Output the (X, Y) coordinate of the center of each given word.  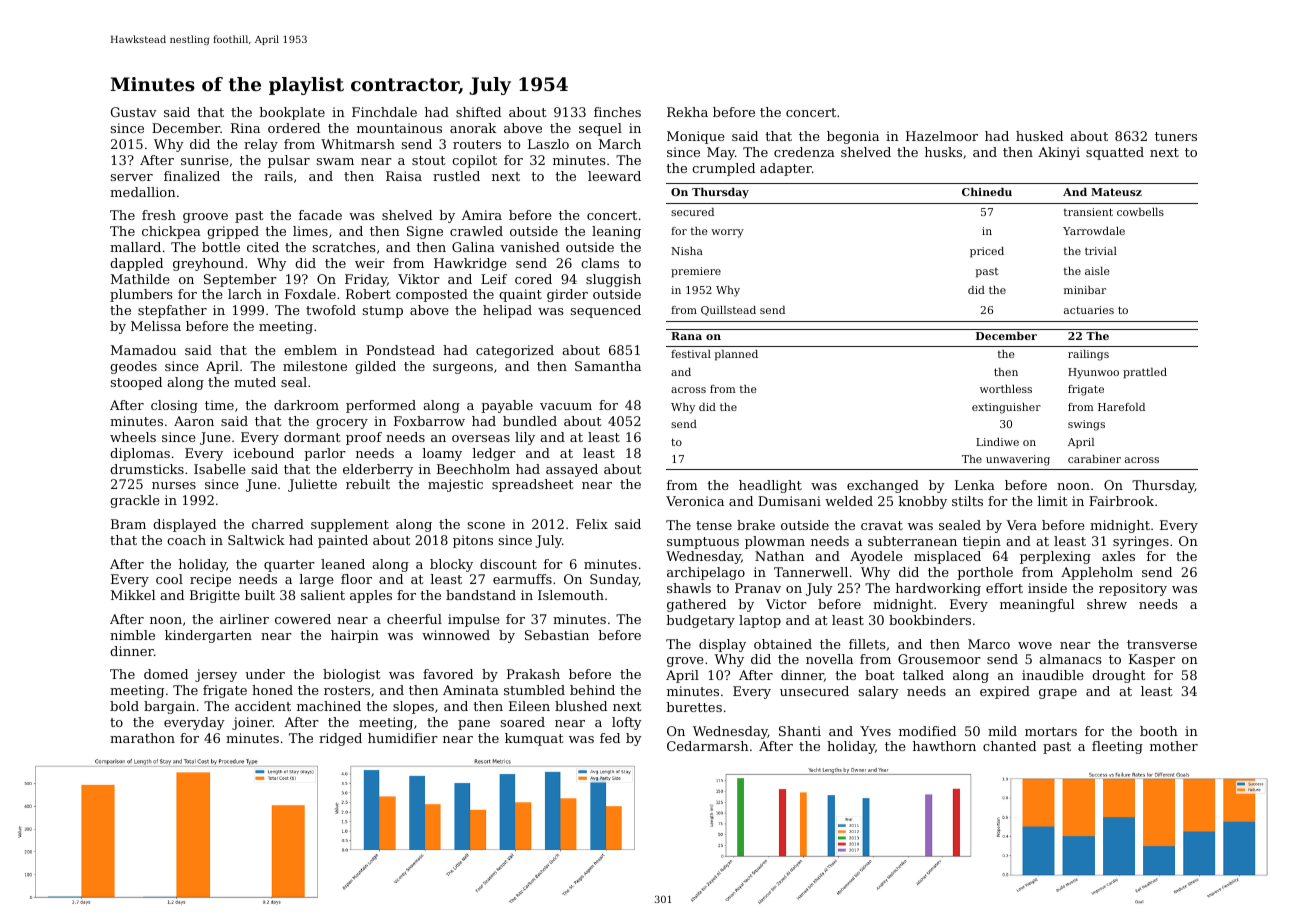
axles (1118, 556)
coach (186, 540)
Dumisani (789, 501)
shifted (478, 112)
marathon (142, 738)
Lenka (975, 485)
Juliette (312, 485)
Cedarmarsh (708, 746)
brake (756, 525)
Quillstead (728, 311)
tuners (1176, 136)
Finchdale (384, 112)
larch (245, 294)
